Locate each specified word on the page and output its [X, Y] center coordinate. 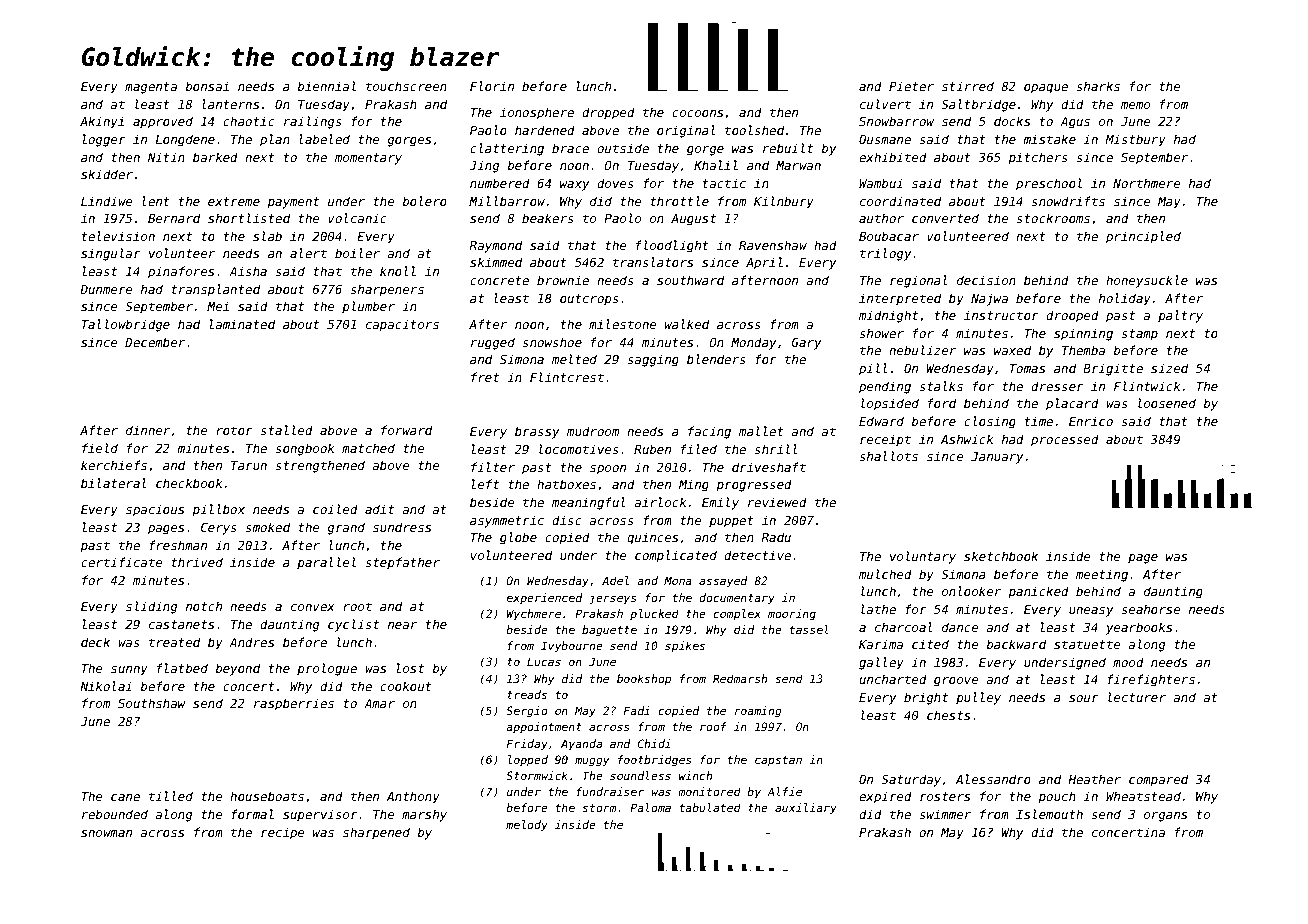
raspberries [294, 704]
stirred [968, 86]
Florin [492, 86]
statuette [1087, 644]
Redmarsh [740, 678]
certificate [121, 562]
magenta [151, 88]
